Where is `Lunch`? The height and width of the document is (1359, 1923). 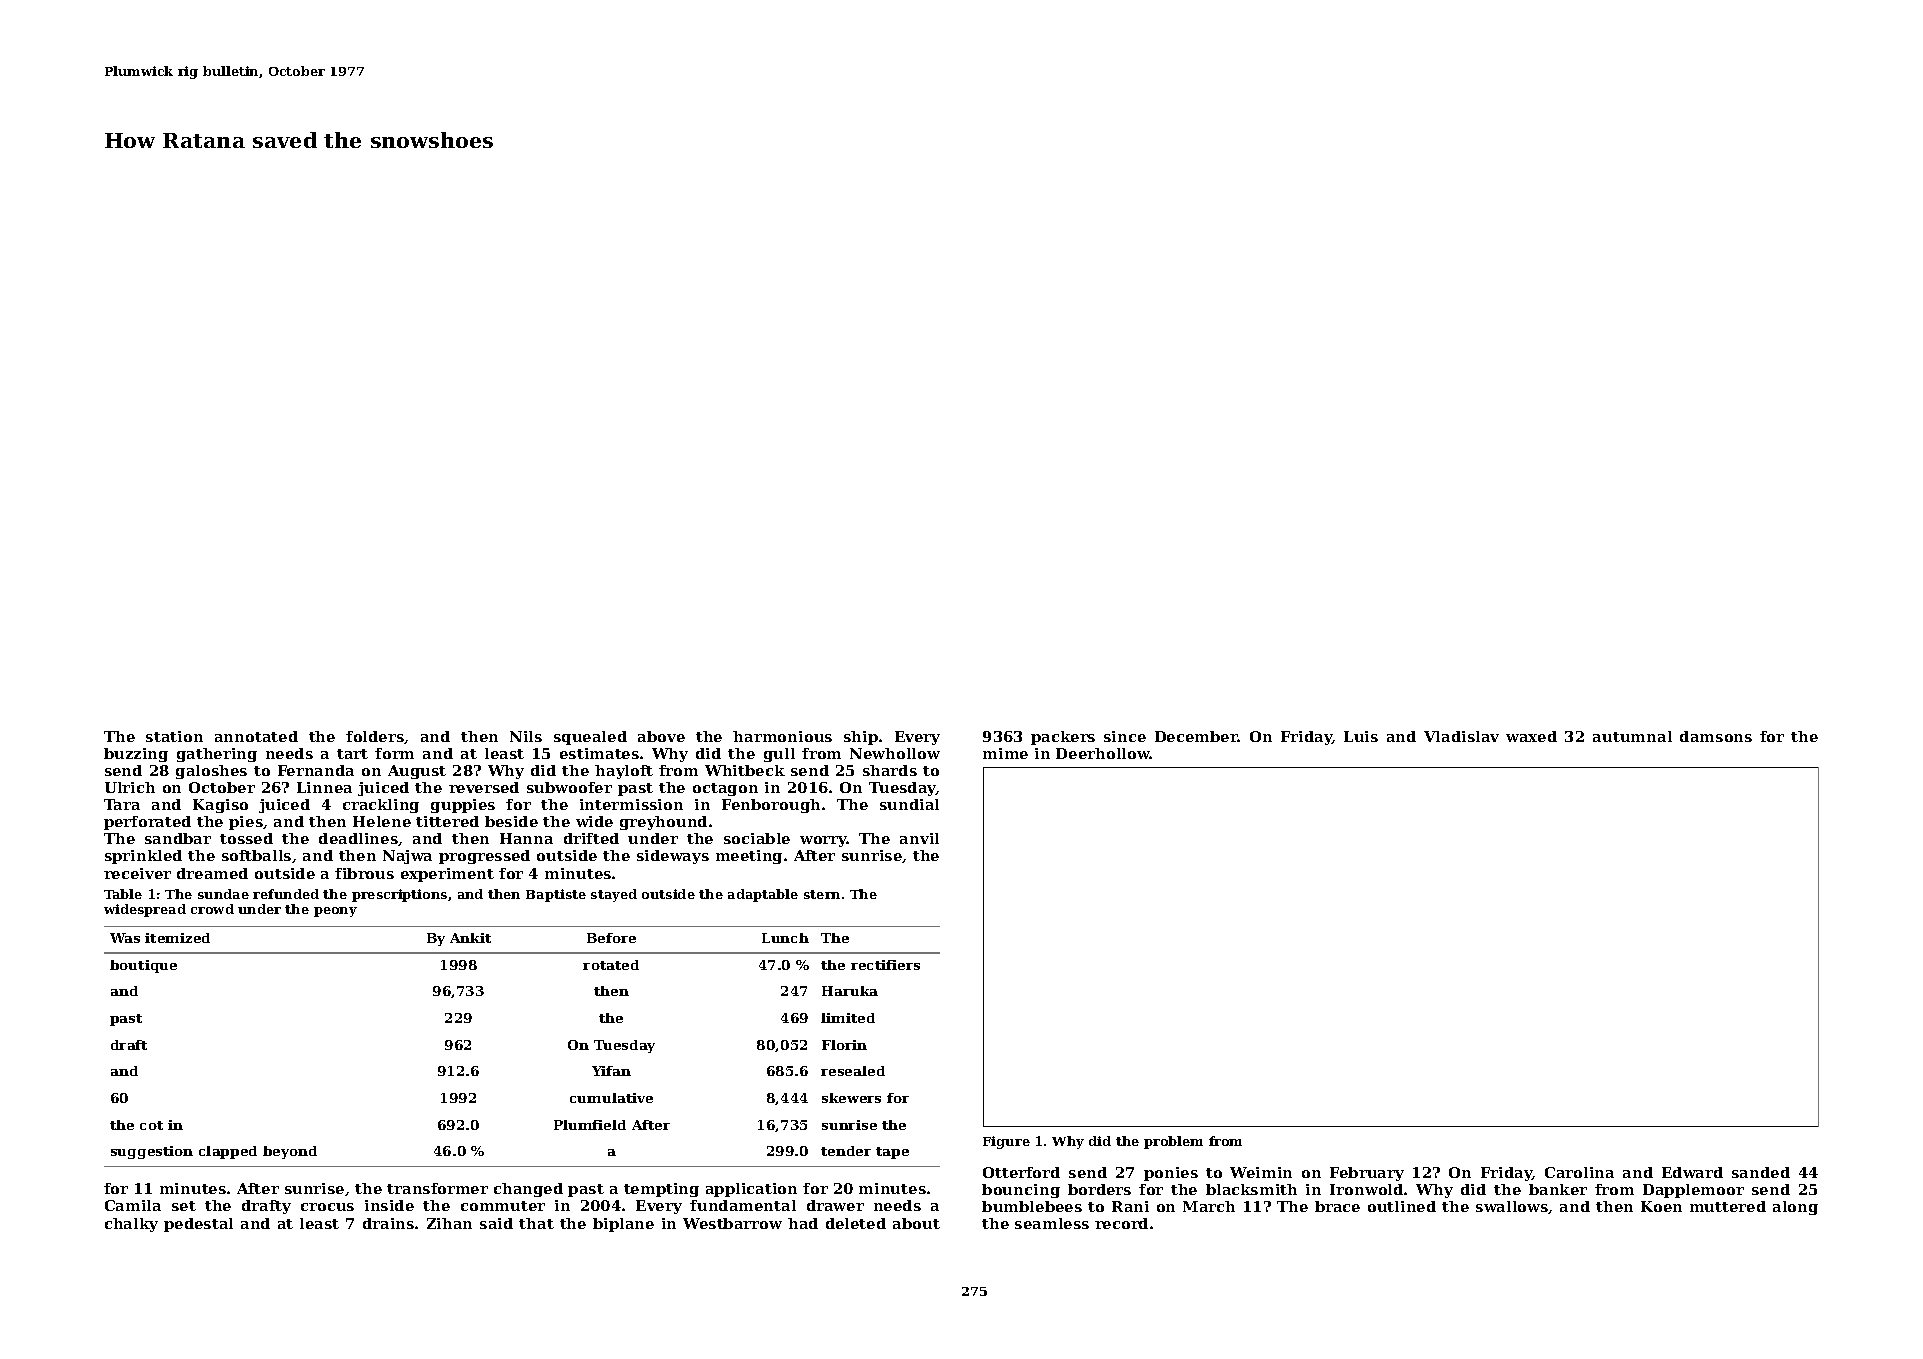
Lunch is located at coordinates (785, 938).
